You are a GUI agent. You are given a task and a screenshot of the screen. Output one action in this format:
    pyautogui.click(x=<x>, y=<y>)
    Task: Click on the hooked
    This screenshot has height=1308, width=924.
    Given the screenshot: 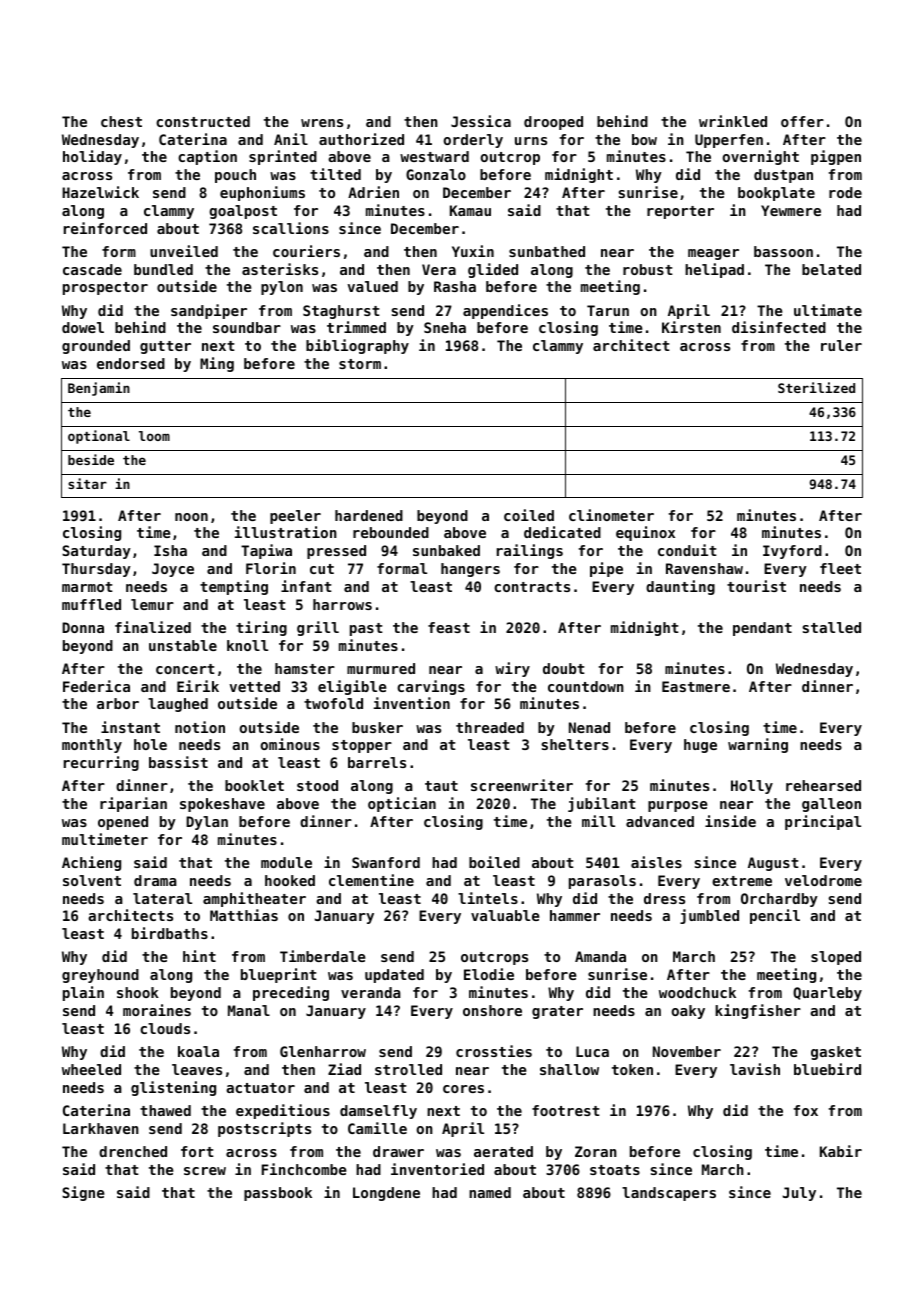 What is the action you would take?
    pyautogui.click(x=290, y=880)
